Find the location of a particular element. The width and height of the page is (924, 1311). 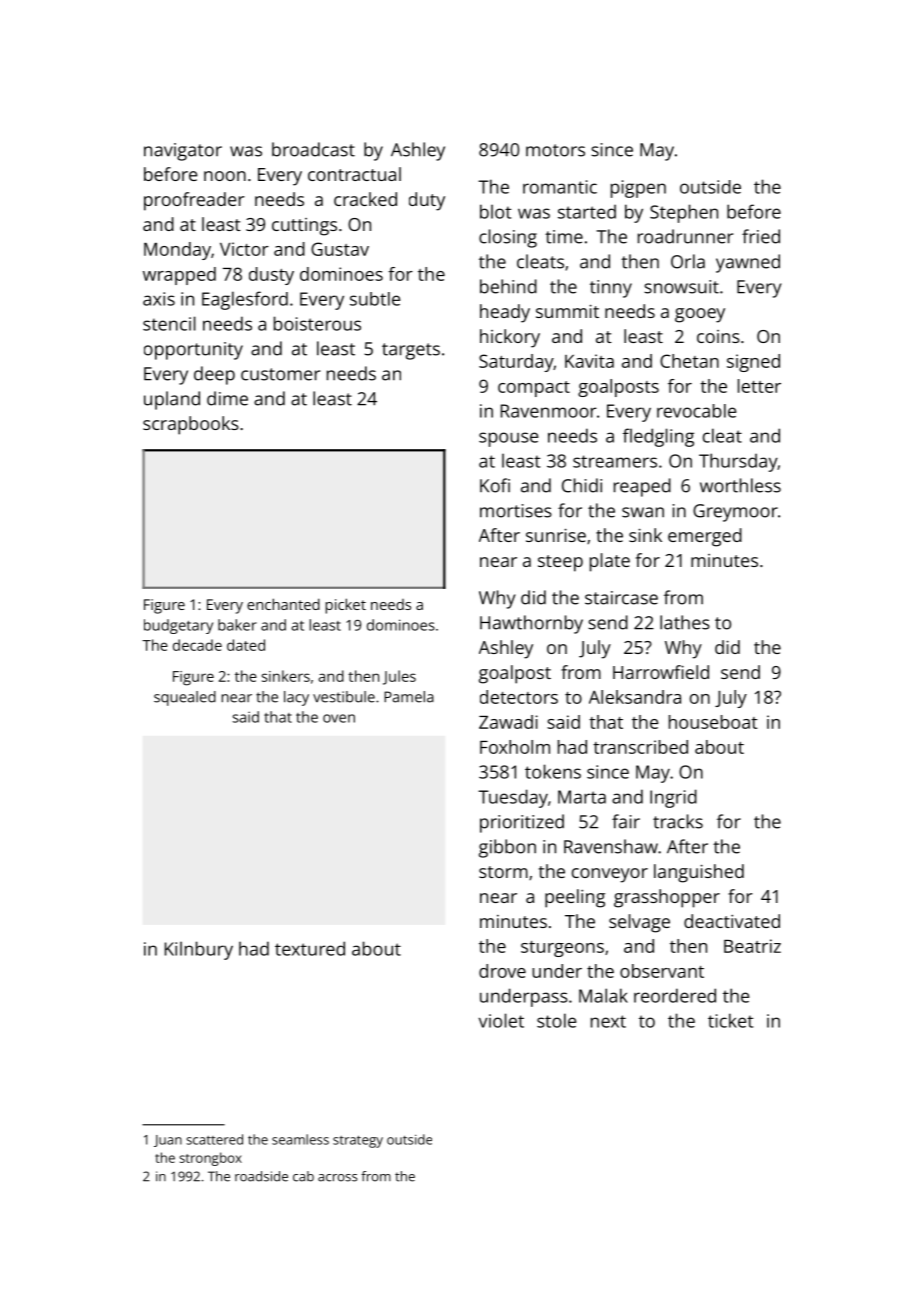

revocable is located at coordinates (696, 411).
